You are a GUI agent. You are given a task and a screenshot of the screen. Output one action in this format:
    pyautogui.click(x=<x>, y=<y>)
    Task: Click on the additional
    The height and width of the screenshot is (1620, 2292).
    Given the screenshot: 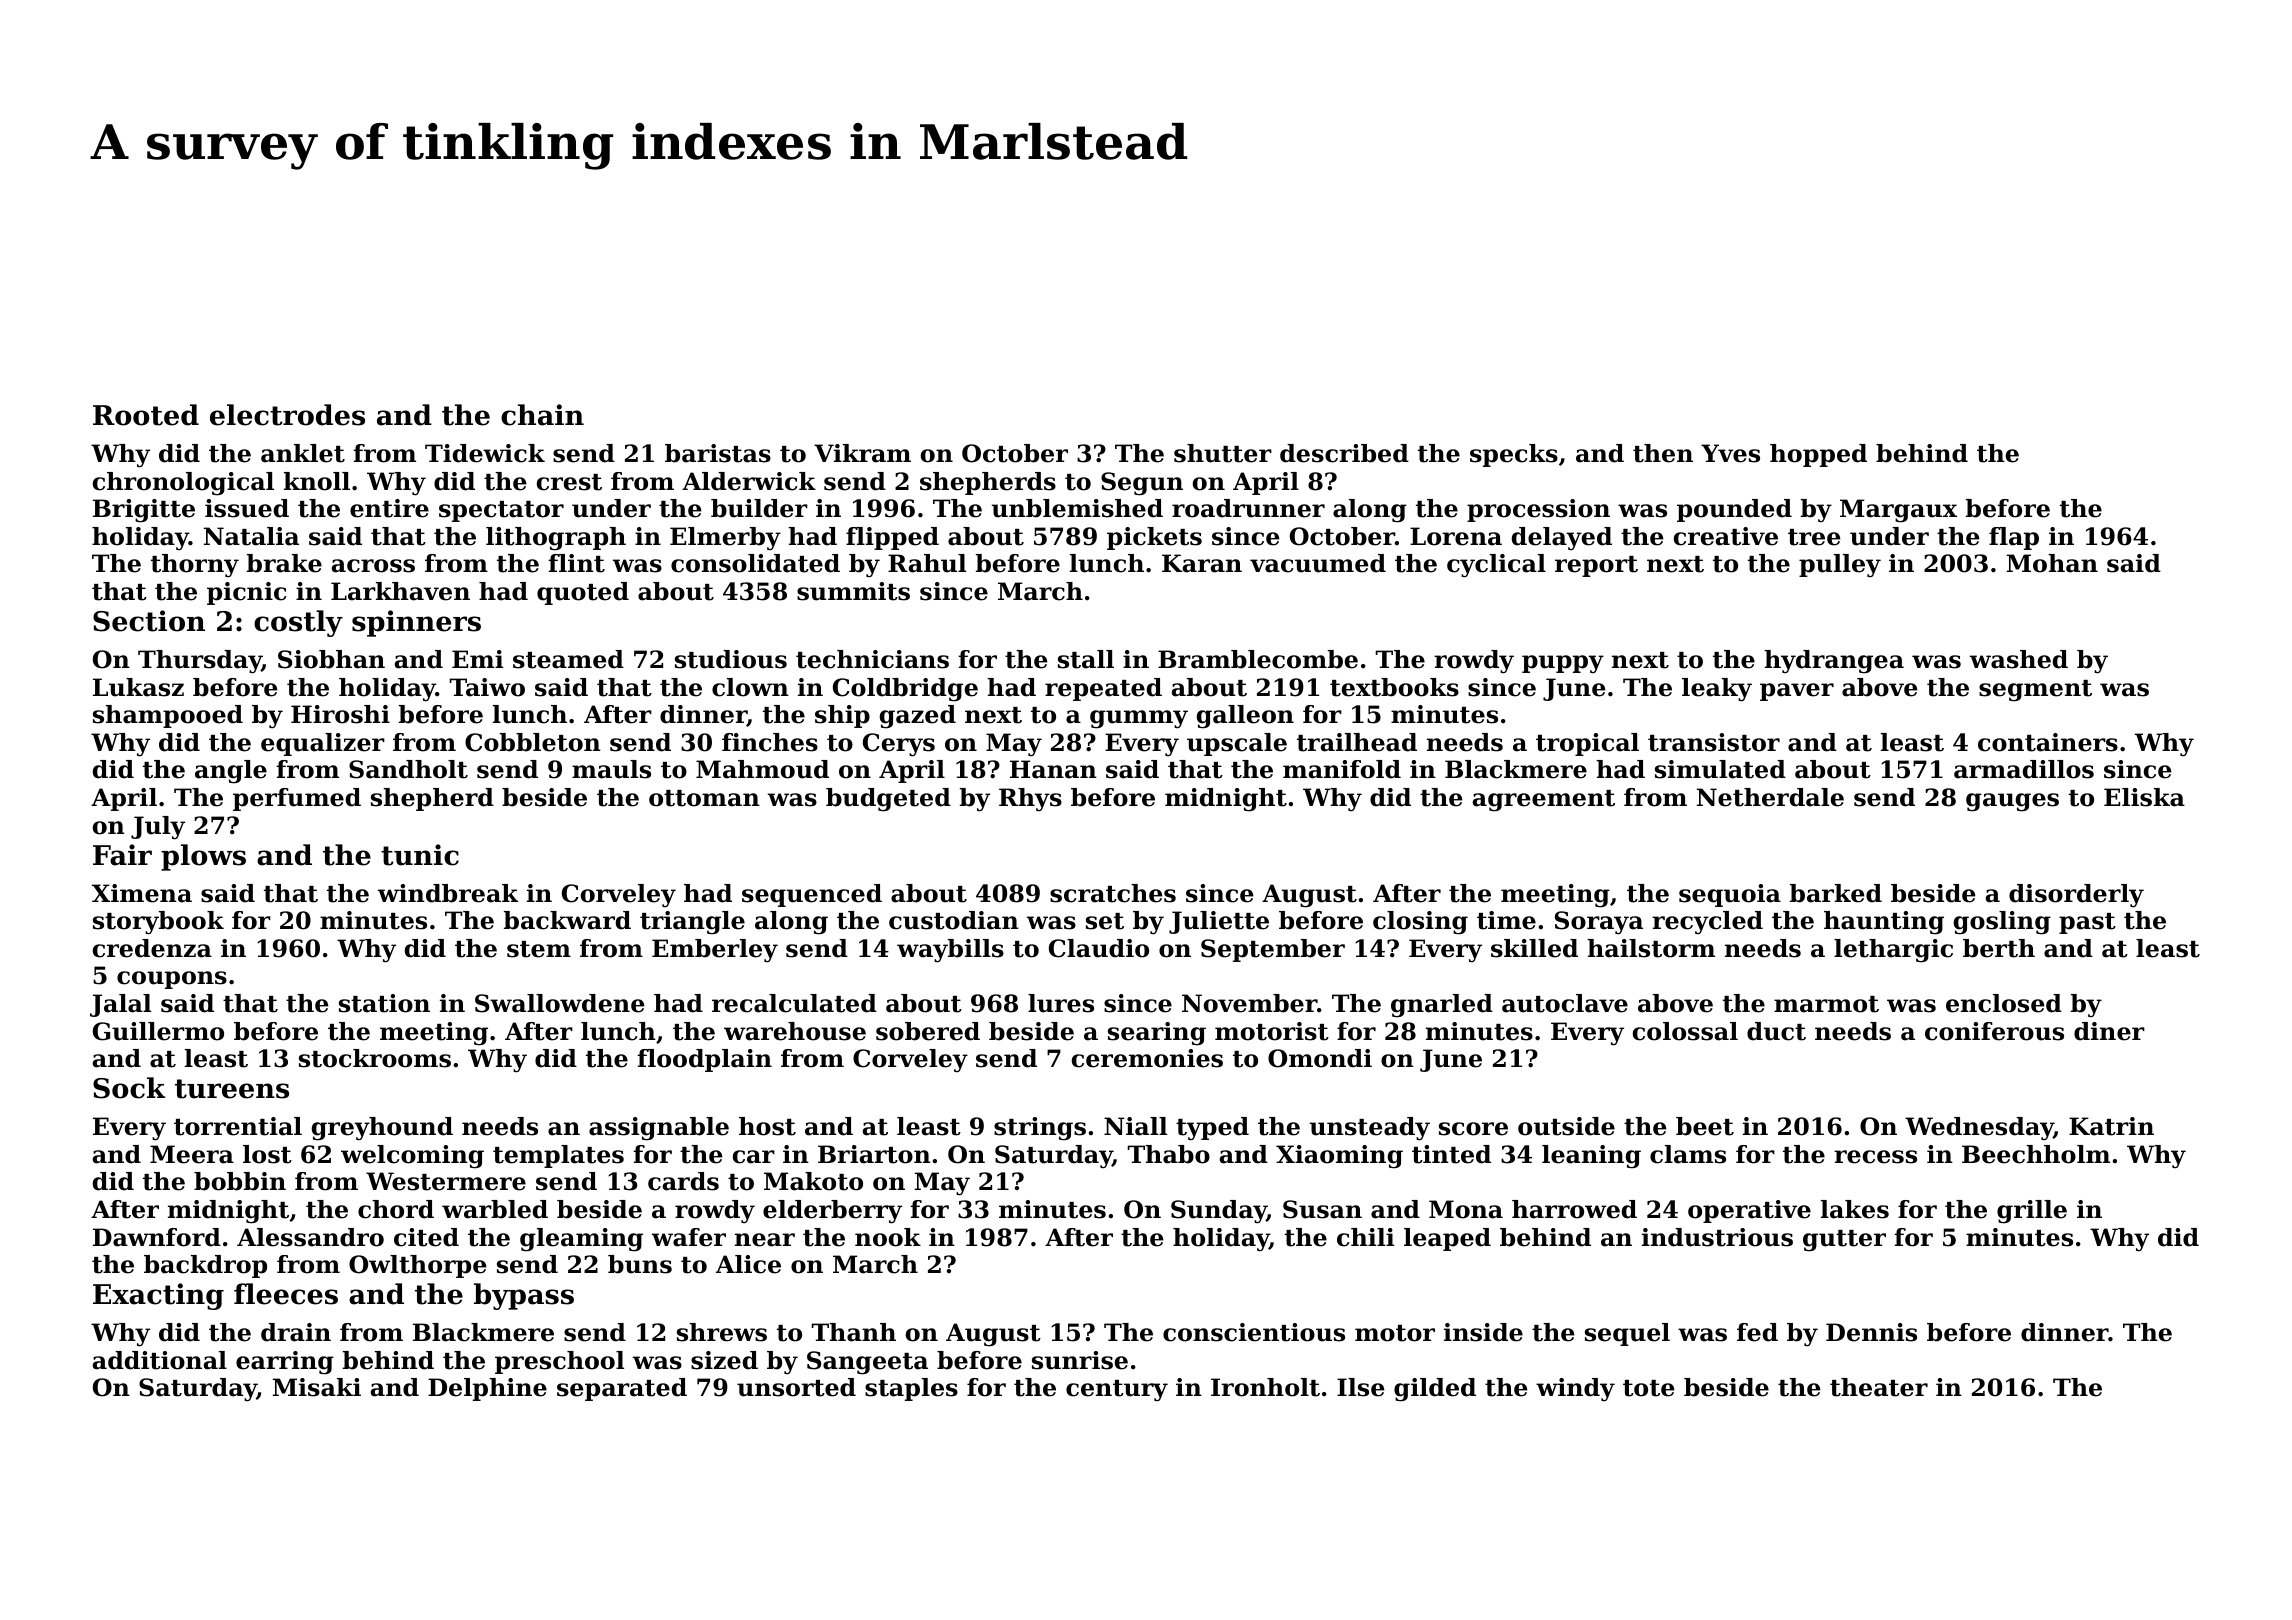 What is the action you would take?
    pyautogui.click(x=160, y=1360)
